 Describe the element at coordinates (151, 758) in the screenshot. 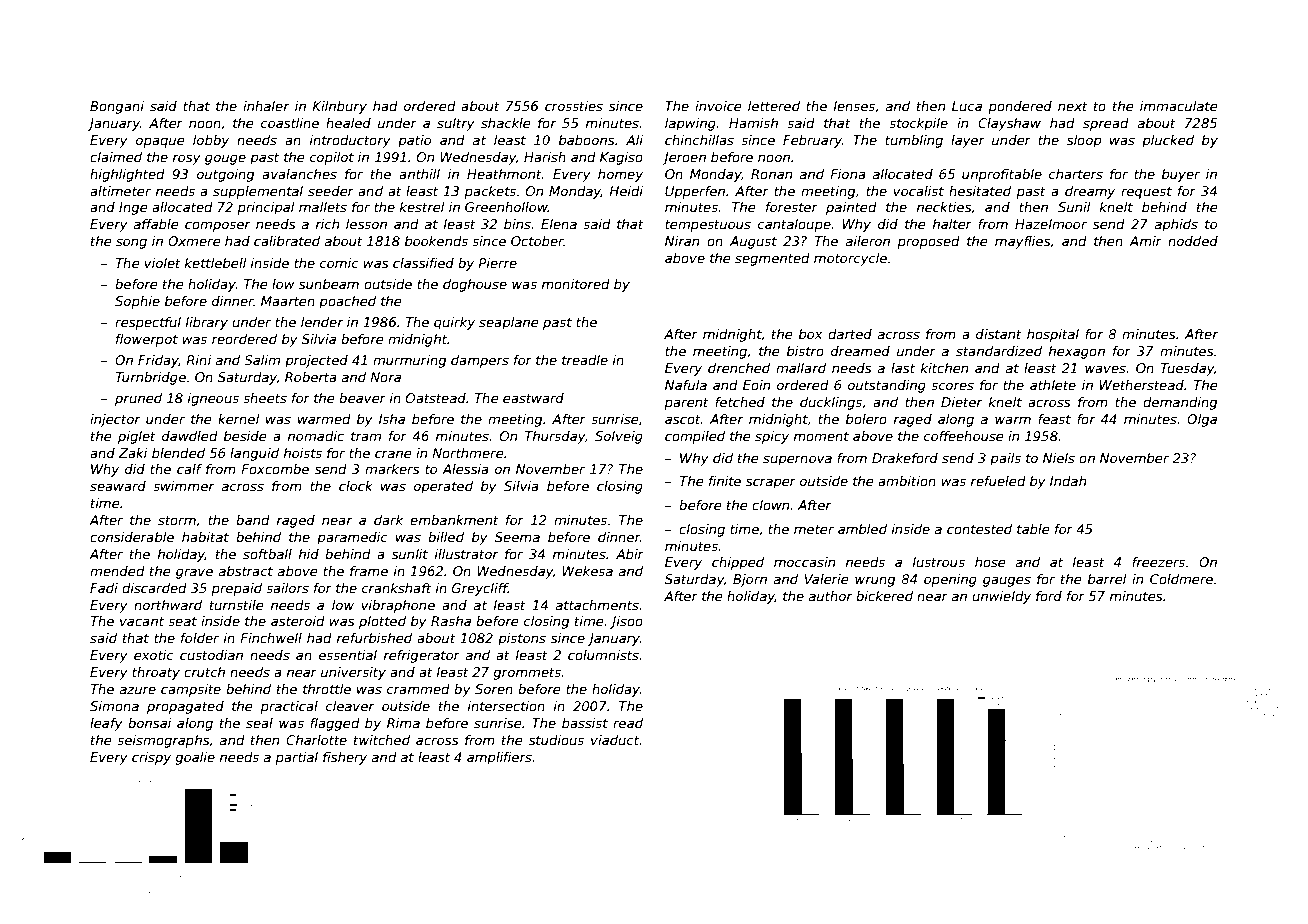

I see `crispy` at that location.
